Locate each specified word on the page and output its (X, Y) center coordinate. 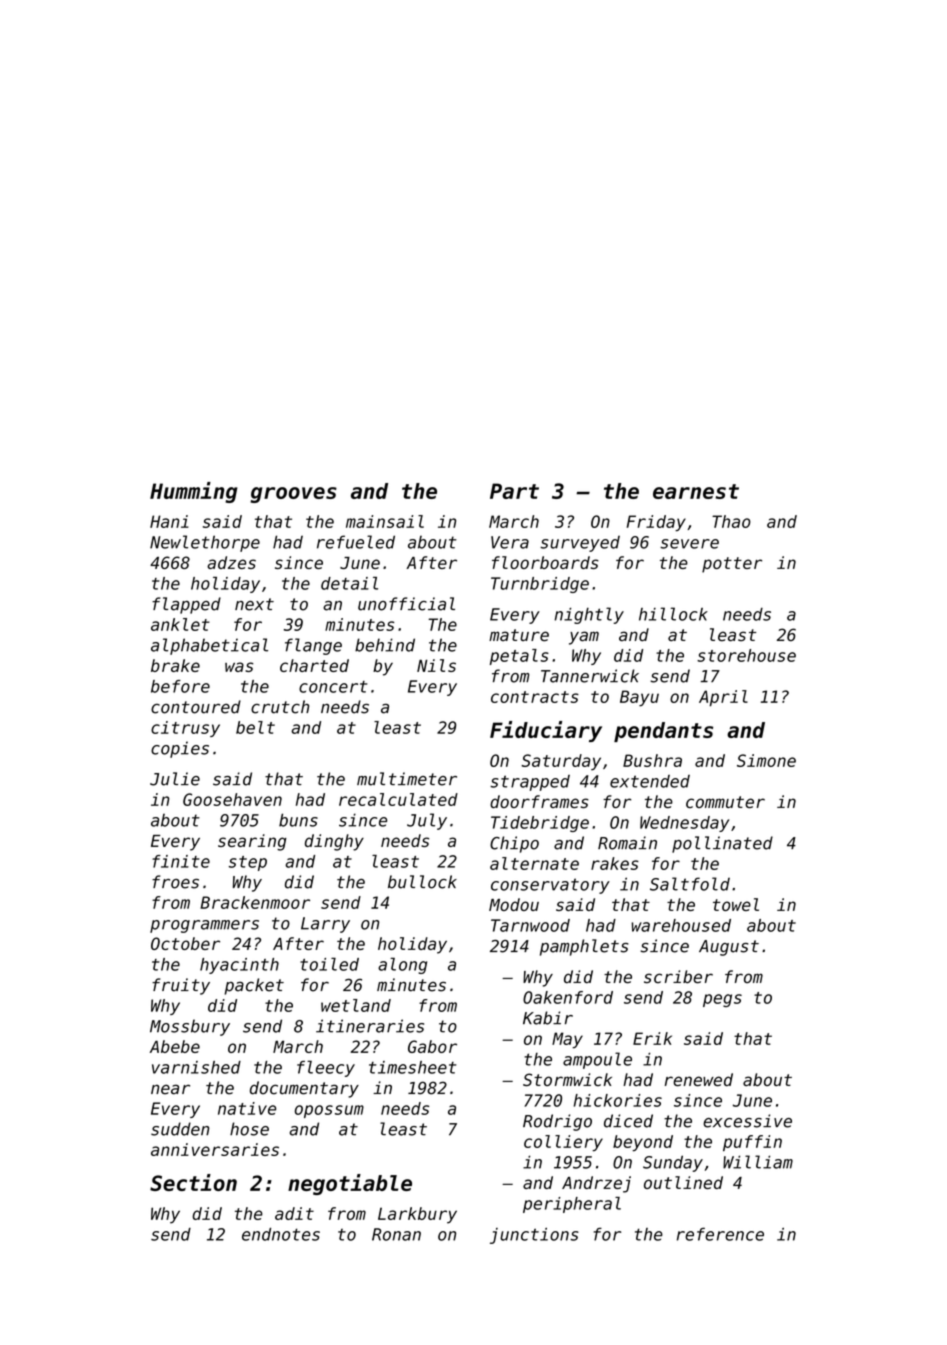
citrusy (185, 729)
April (723, 698)
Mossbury (190, 1027)
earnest (696, 491)
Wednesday (684, 824)
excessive (747, 1121)
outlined (683, 1182)
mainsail (385, 521)
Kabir (548, 1018)
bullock (422, 882)
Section (193, 1182)
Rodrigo (557, 1122)
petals (519, 657)
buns (298, 820)
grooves (293, 495)
